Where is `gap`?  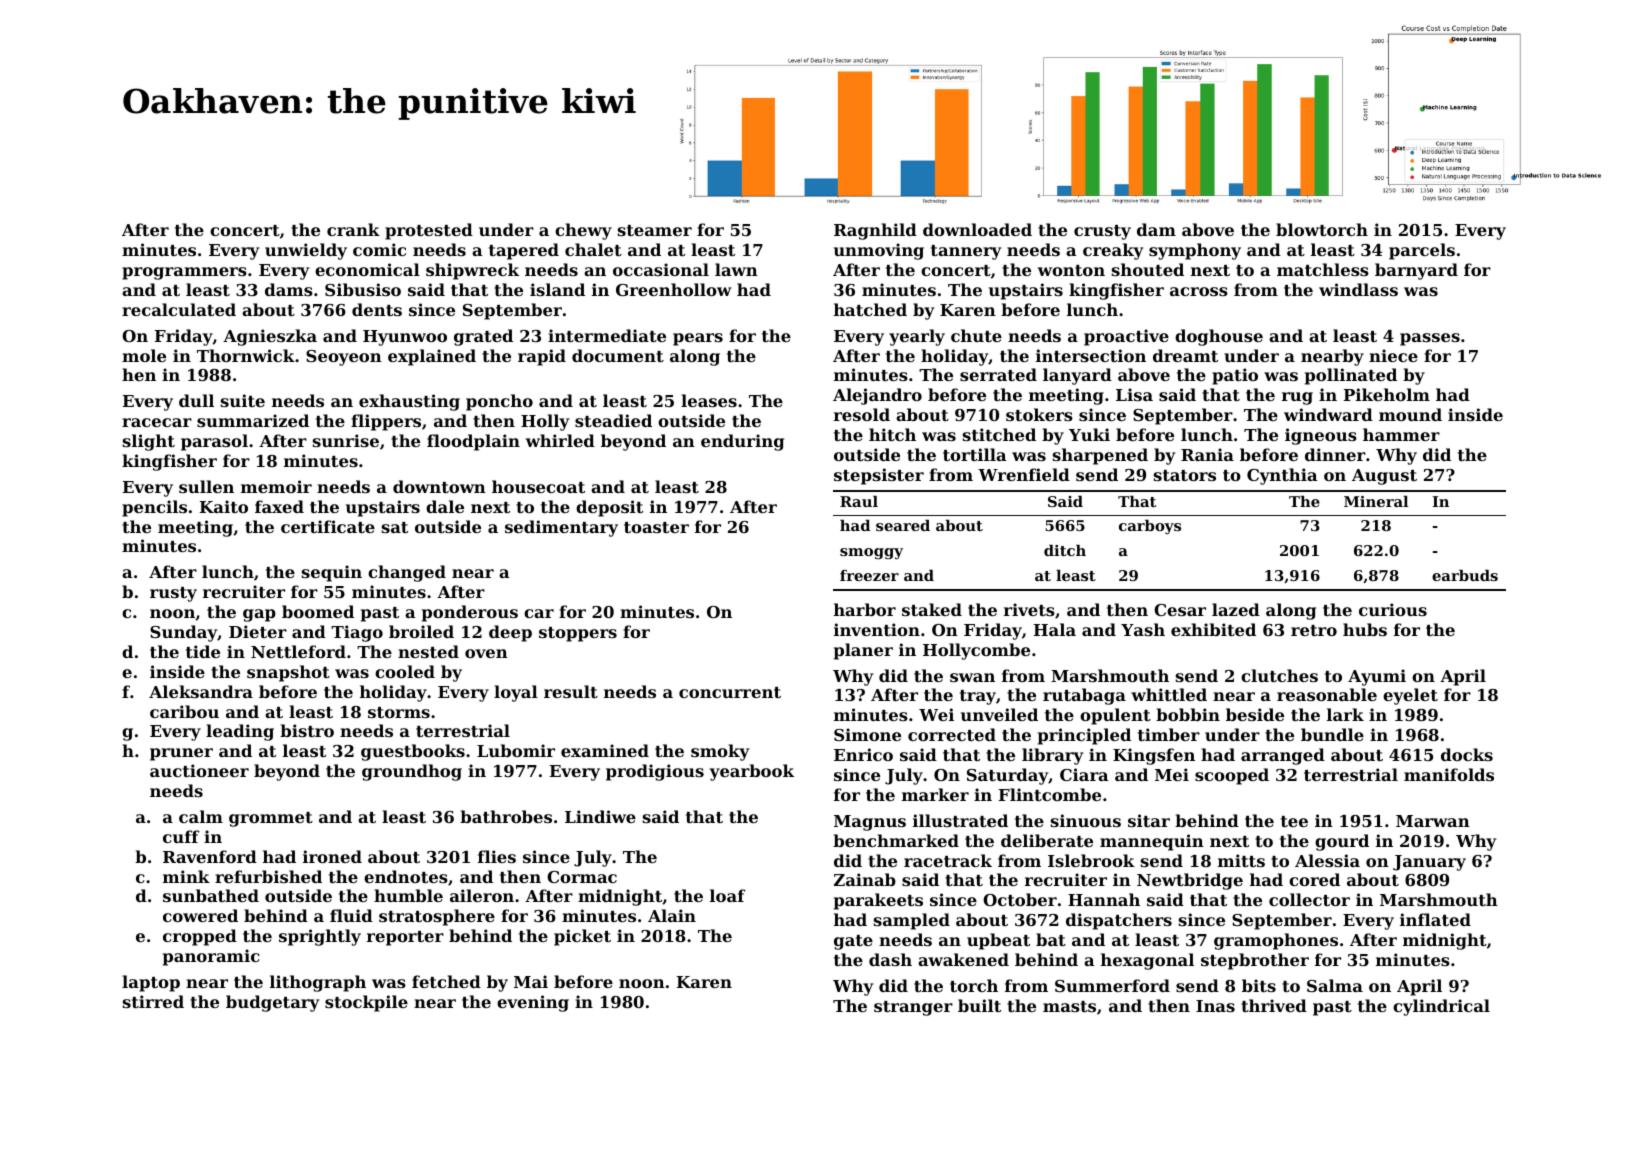
gap is located at coordinates (259, 615).
